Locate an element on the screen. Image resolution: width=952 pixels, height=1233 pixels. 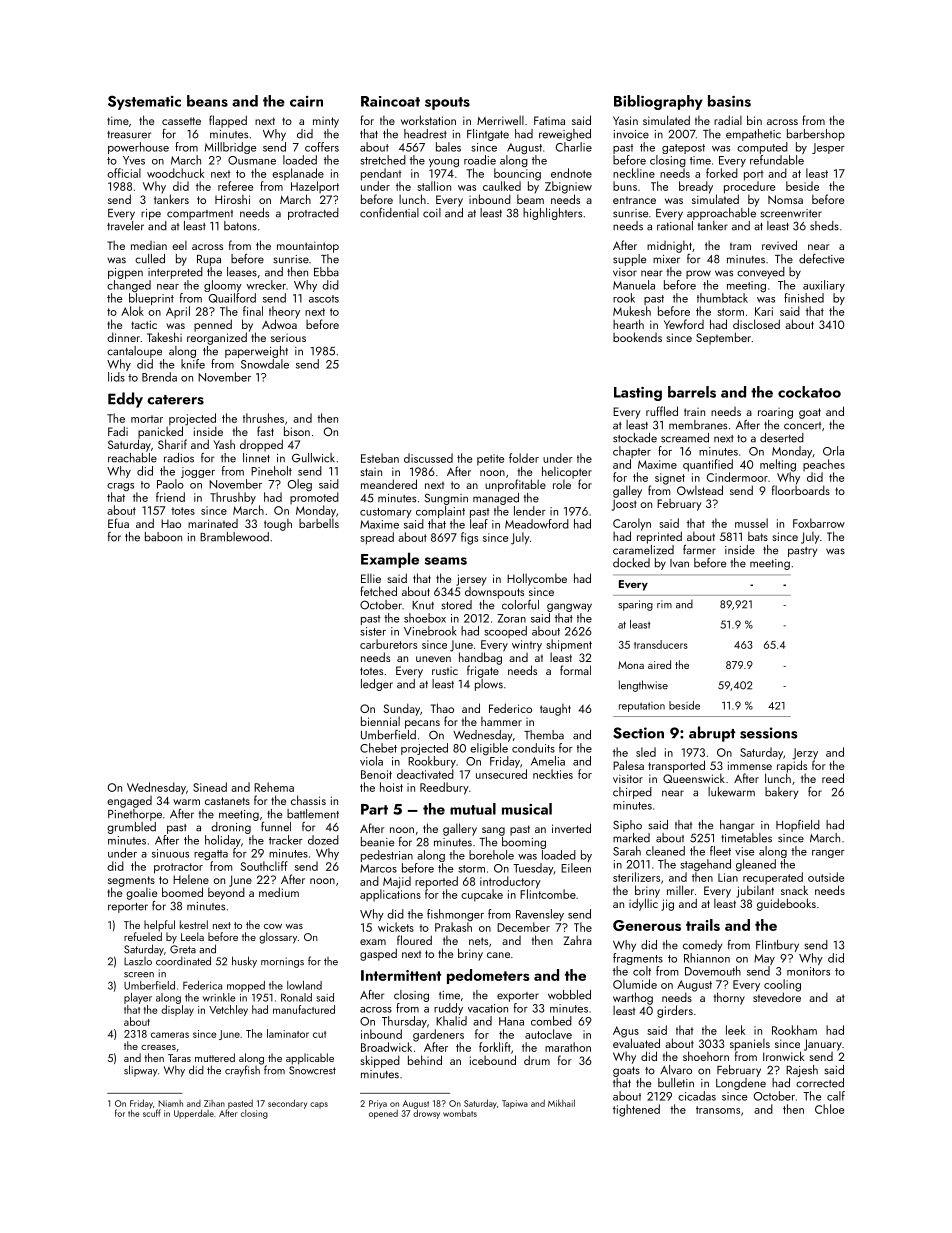
kestrel is located at coordinates (194, 924).
